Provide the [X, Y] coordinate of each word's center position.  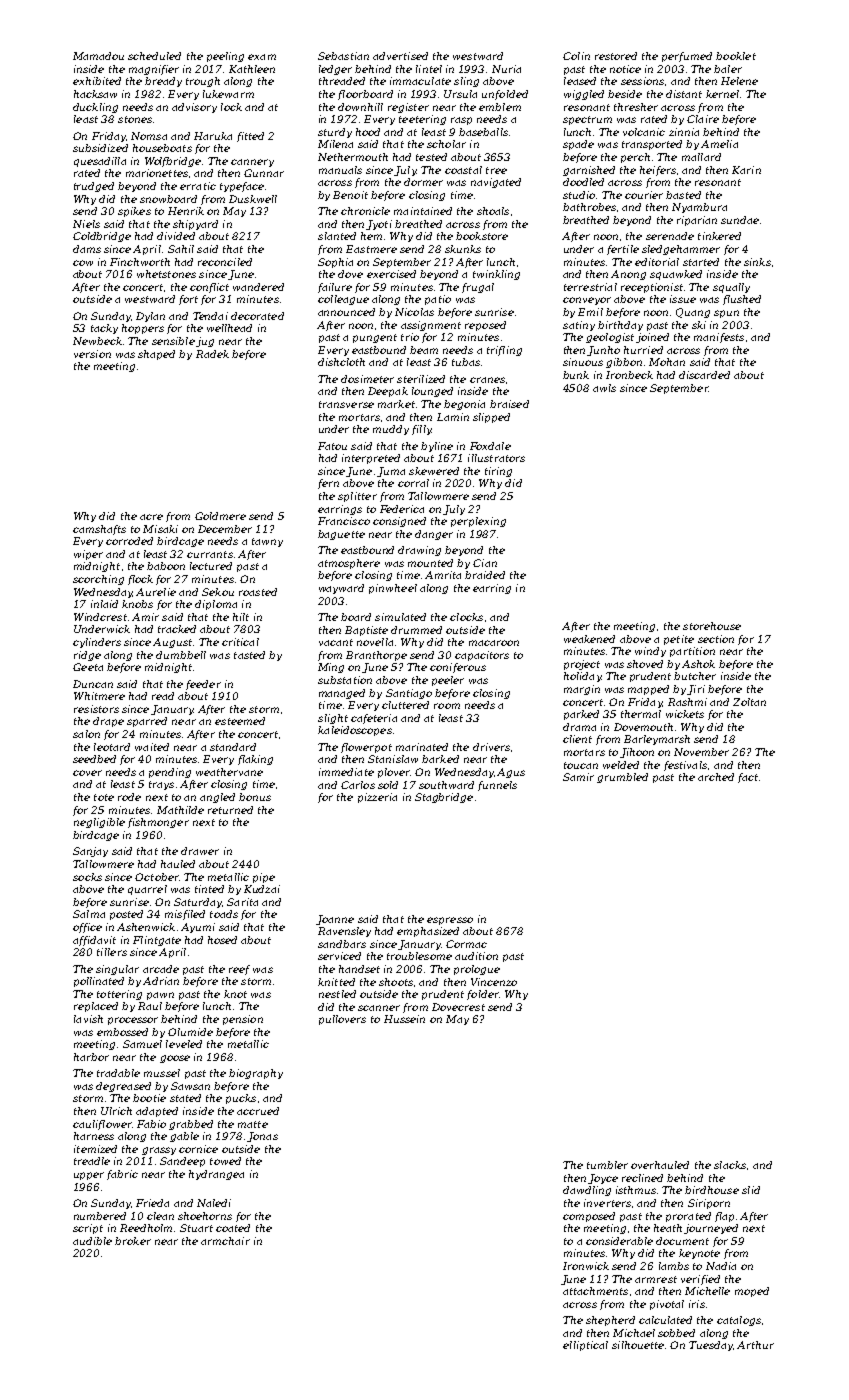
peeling [225, 57]
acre [151, 517]
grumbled [622, 778]
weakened [589, 639]
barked [440, 759]
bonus [255, 797]
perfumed [687, 57]
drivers [491, 747]
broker [133, 1241]
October [157, 877]
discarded [704, 375]
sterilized [421, 379]
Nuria [506, 69]
